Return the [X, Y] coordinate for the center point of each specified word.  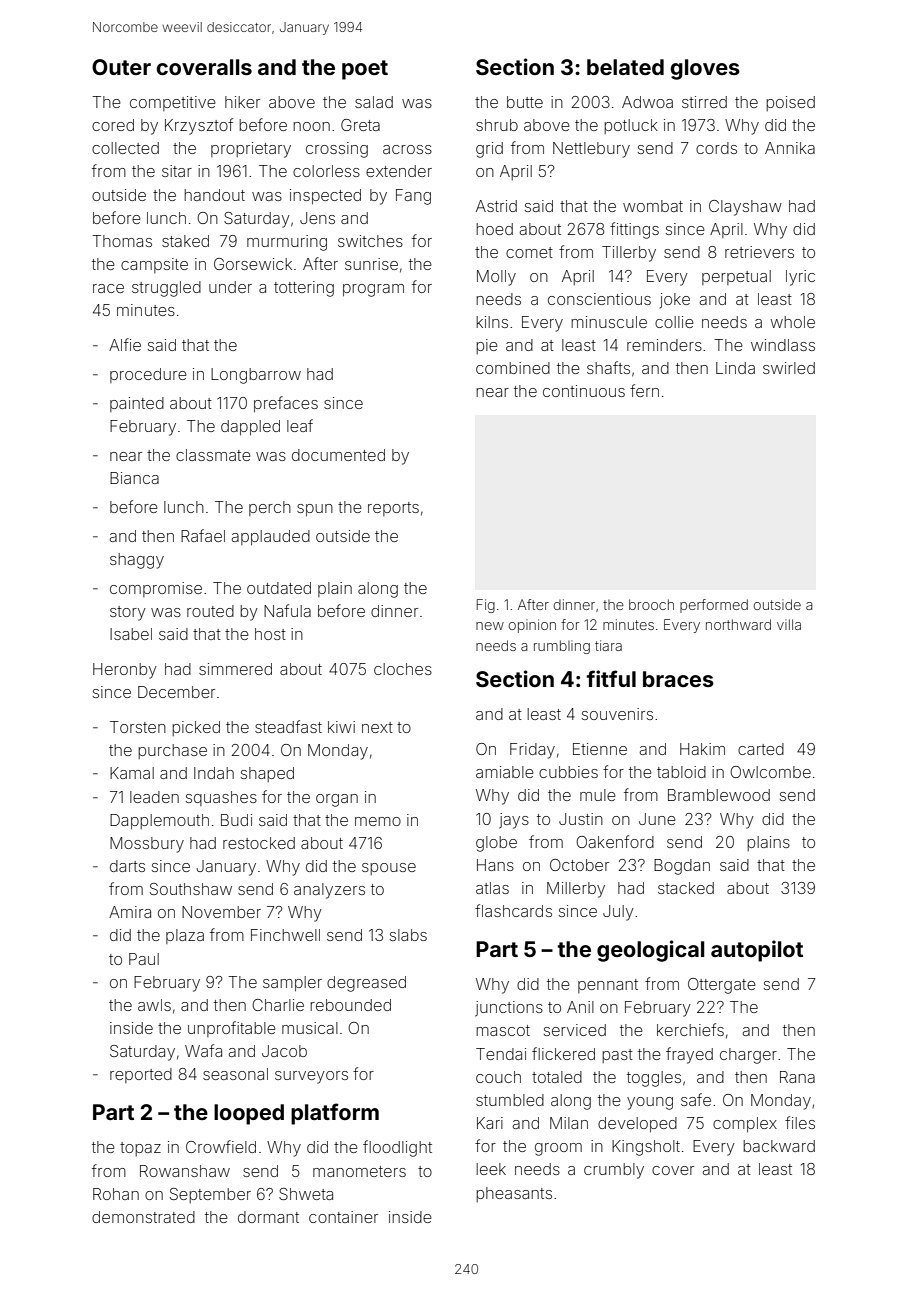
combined [513, 368]
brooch [651, 604]
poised [790, 103]
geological [651, 951]
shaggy [137, 561]
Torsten [138, 727]
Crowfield [221, 1146]
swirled [789, 368]
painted [137, 404]
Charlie [278, 1005]
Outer [121, 67]
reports [393, 509]
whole [792, 322]
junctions [509, 1009]
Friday [532, 751]
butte [525, 102]
